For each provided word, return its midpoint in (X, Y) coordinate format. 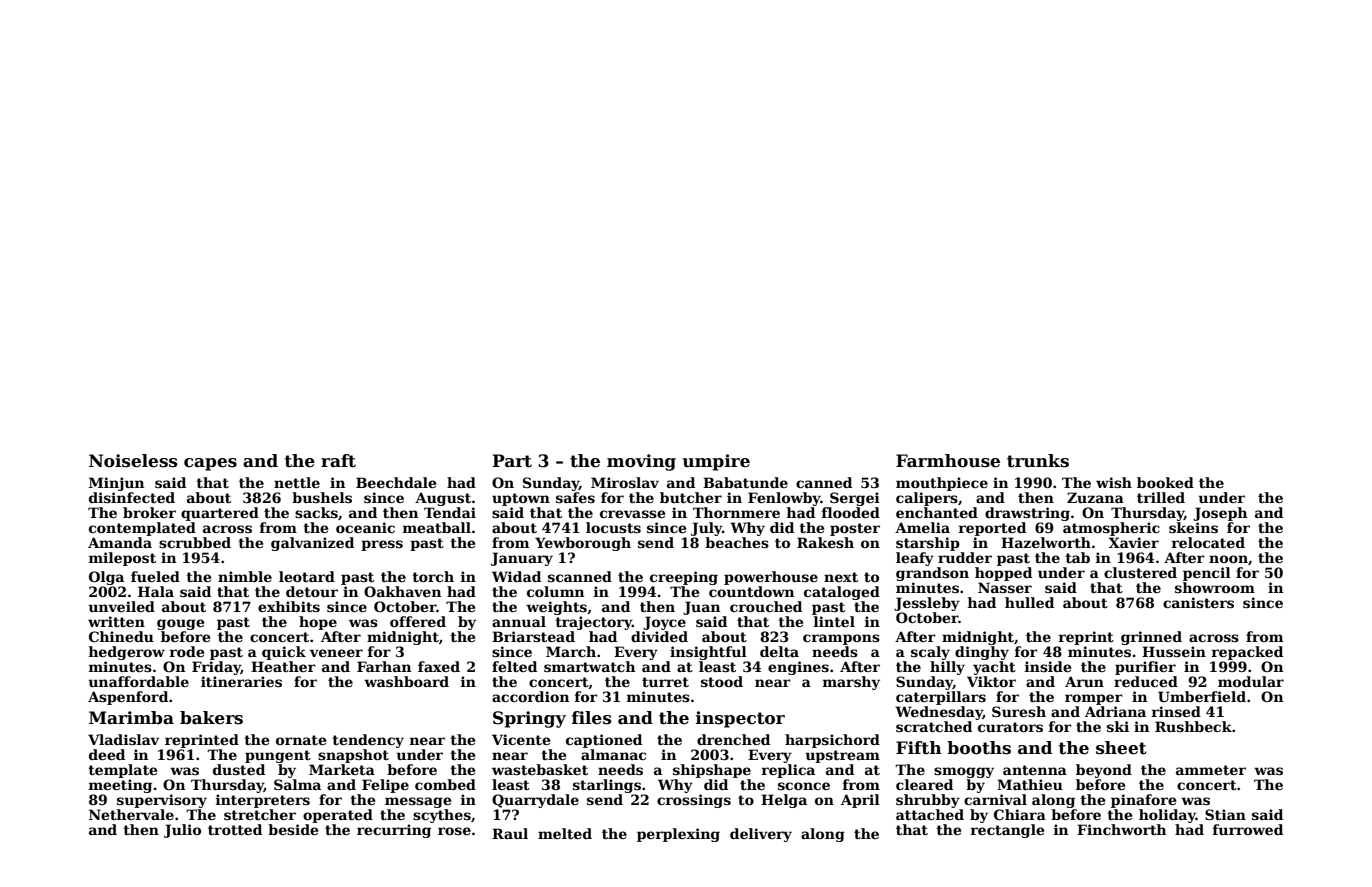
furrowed (1248, 829)
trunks (1038, 461)
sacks (316, 512)
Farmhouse (948, 461)
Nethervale (131, 814)
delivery (761, 835)
